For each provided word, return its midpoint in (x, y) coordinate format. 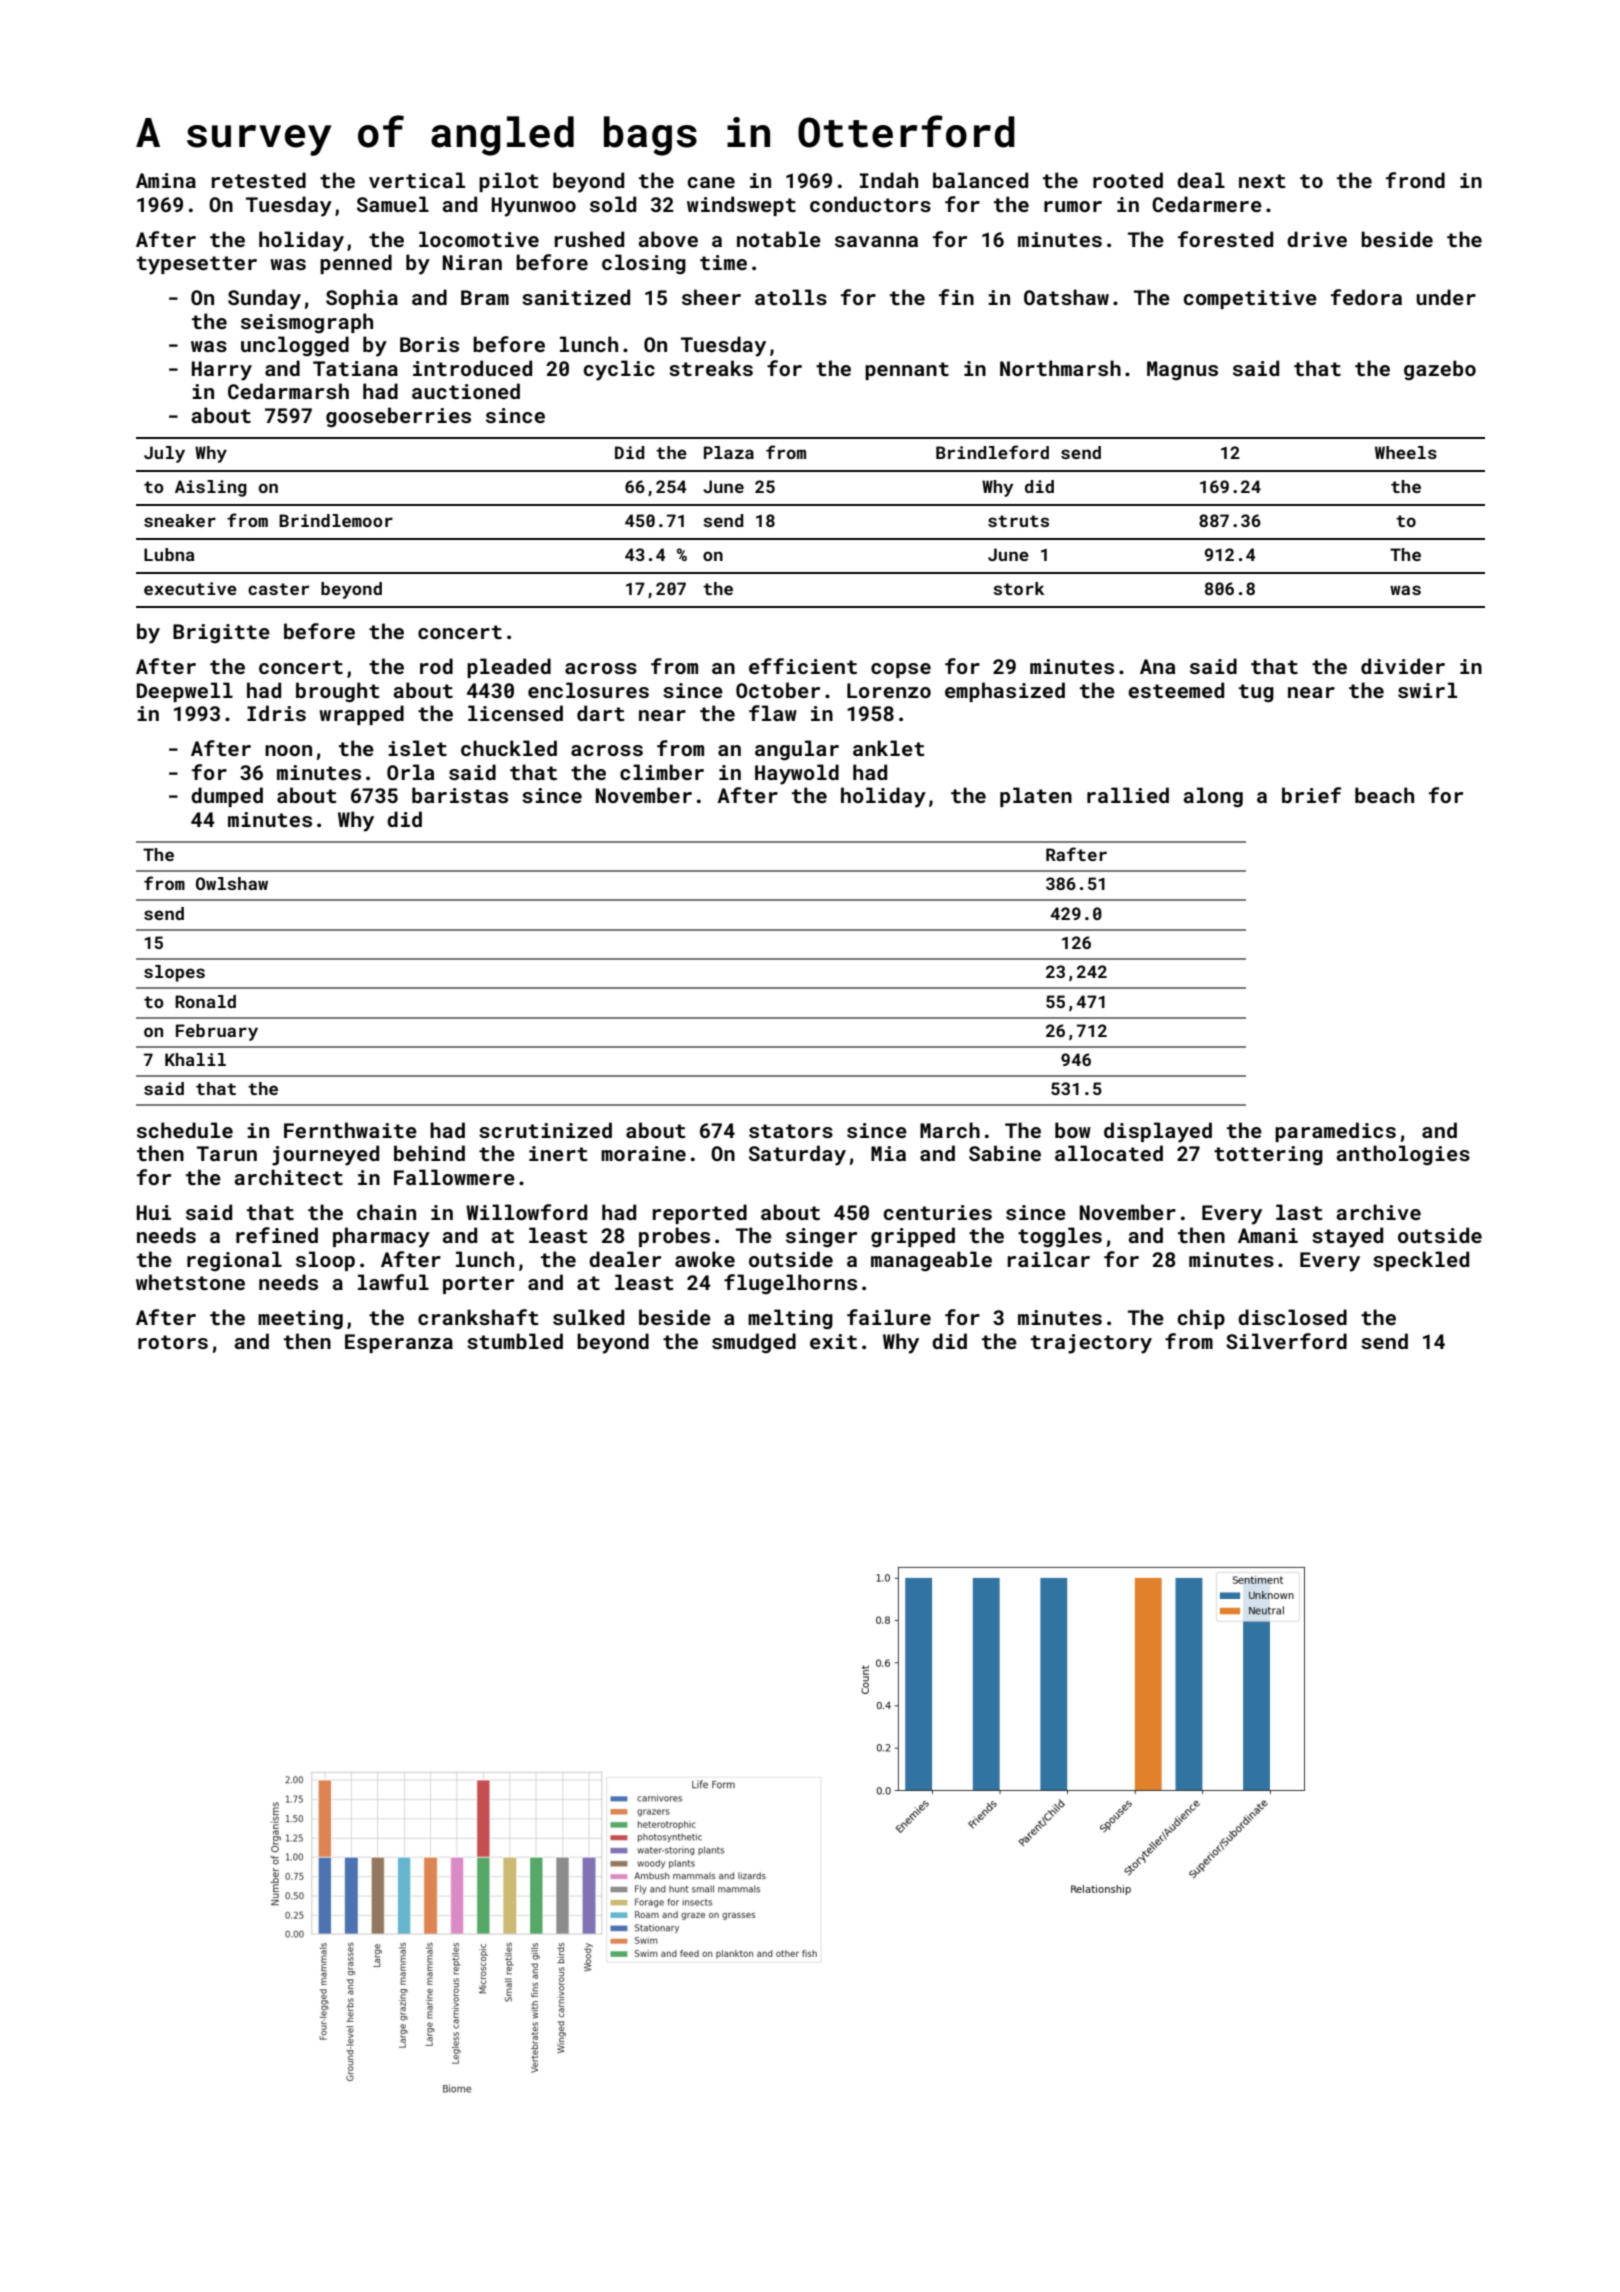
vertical (417, 180)
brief (1311, 795)
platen (1036, 797)
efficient (803, 666)
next (1262, 181)
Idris (276, 713)
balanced (980, 180)
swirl (1427, 690)
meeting (300, 1320)
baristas (460, 795)
